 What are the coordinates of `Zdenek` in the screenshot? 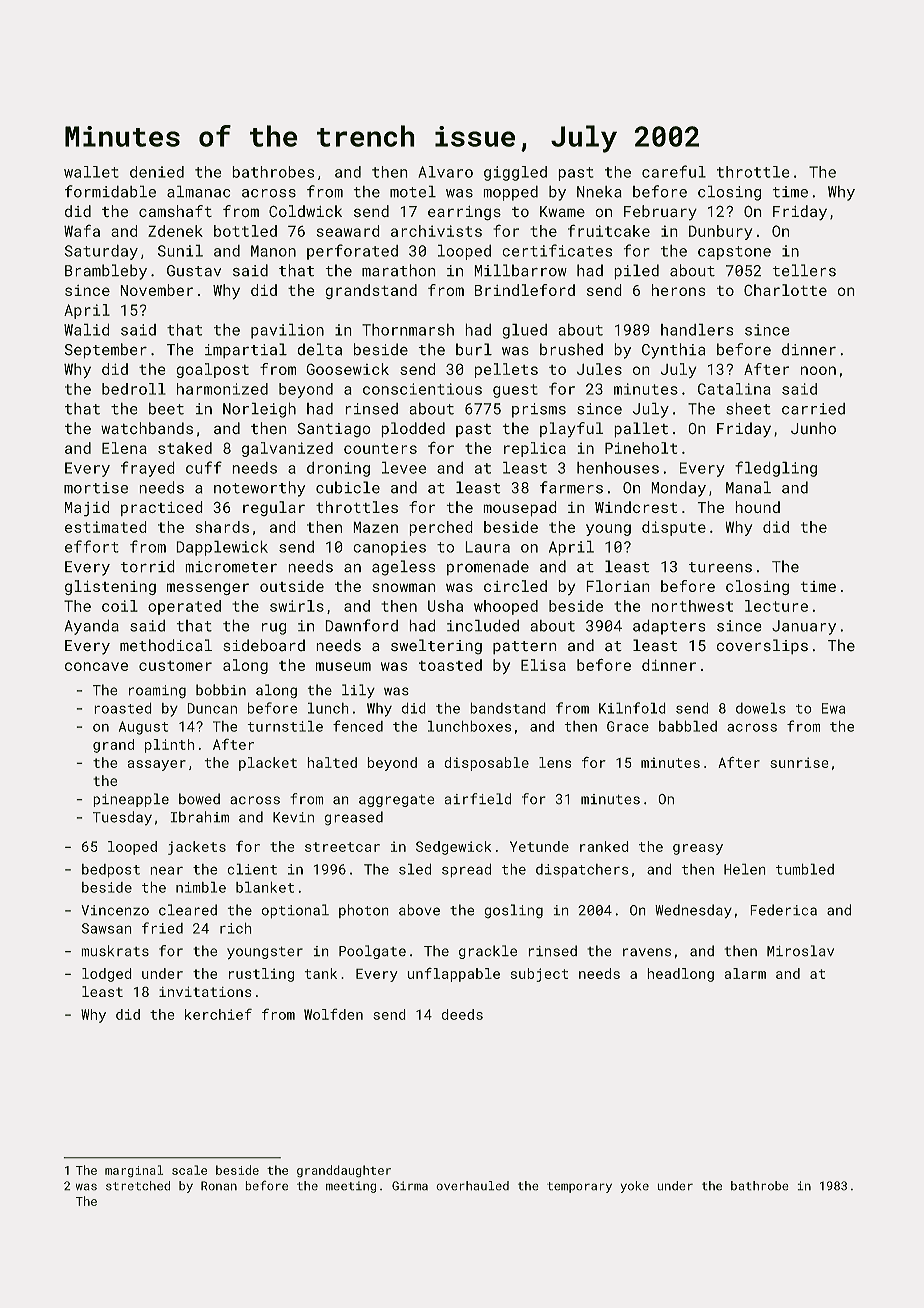 It's located at (175, 231).
